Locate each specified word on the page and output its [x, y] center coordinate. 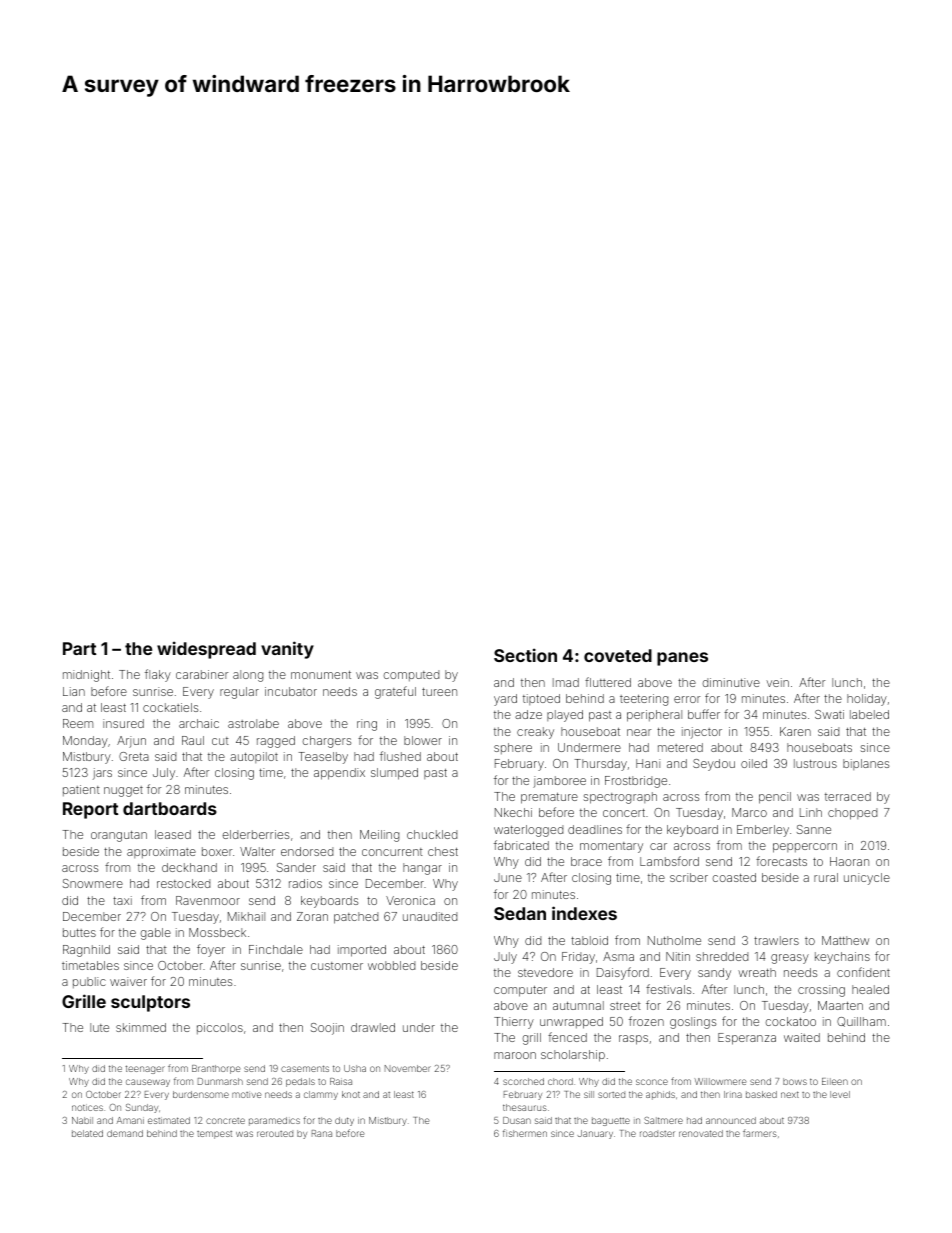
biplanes [866, 764]
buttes [79, 932]
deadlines [595, 829]
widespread [206, 650]
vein [777, 682]
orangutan [119, 836]
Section [525, 655]
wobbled [391, 965]
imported [362, 951]
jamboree [559, 782]
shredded [722, 956]
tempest [214, 1135]
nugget [123, 791]
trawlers [776, 940]
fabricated [521, 845]
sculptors [150, 1003]
